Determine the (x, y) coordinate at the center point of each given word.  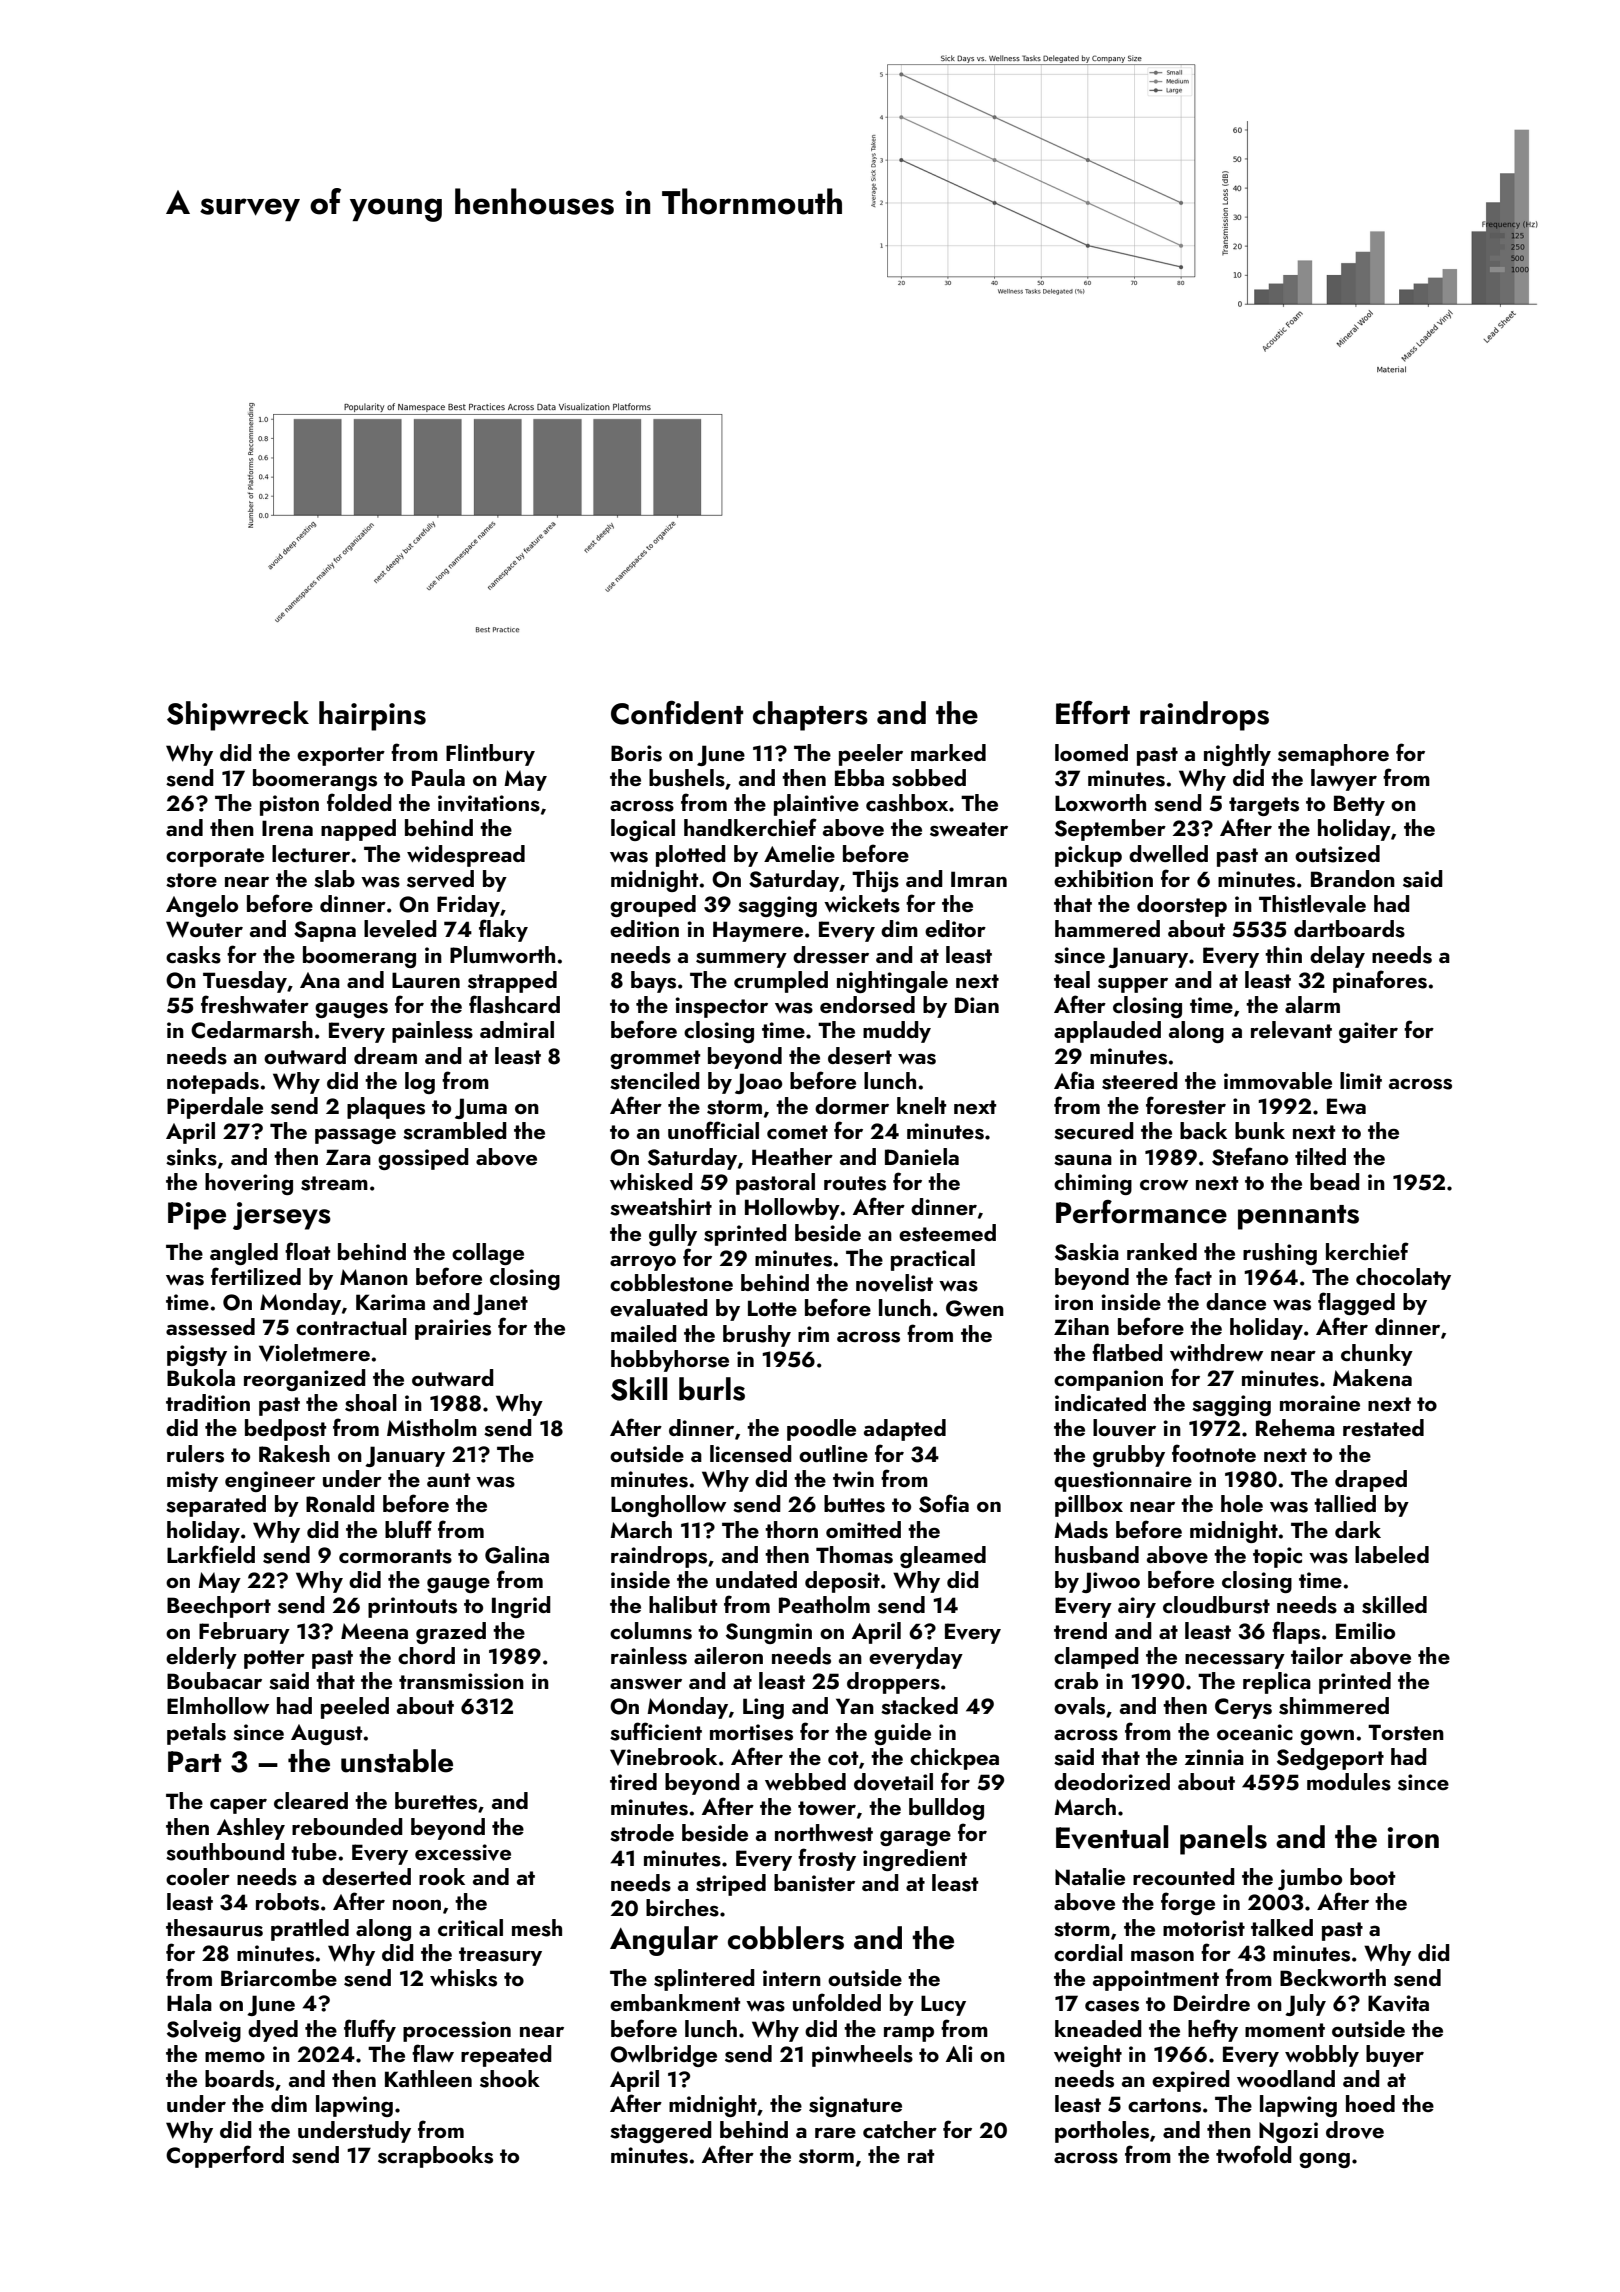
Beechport (219, 1607)
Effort (1093, 713)
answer (646, 1684)
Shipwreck (238, 716)
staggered (661, 2132)
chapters (810, 716)
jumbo (1310, 1879)
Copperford (225, 2156)
